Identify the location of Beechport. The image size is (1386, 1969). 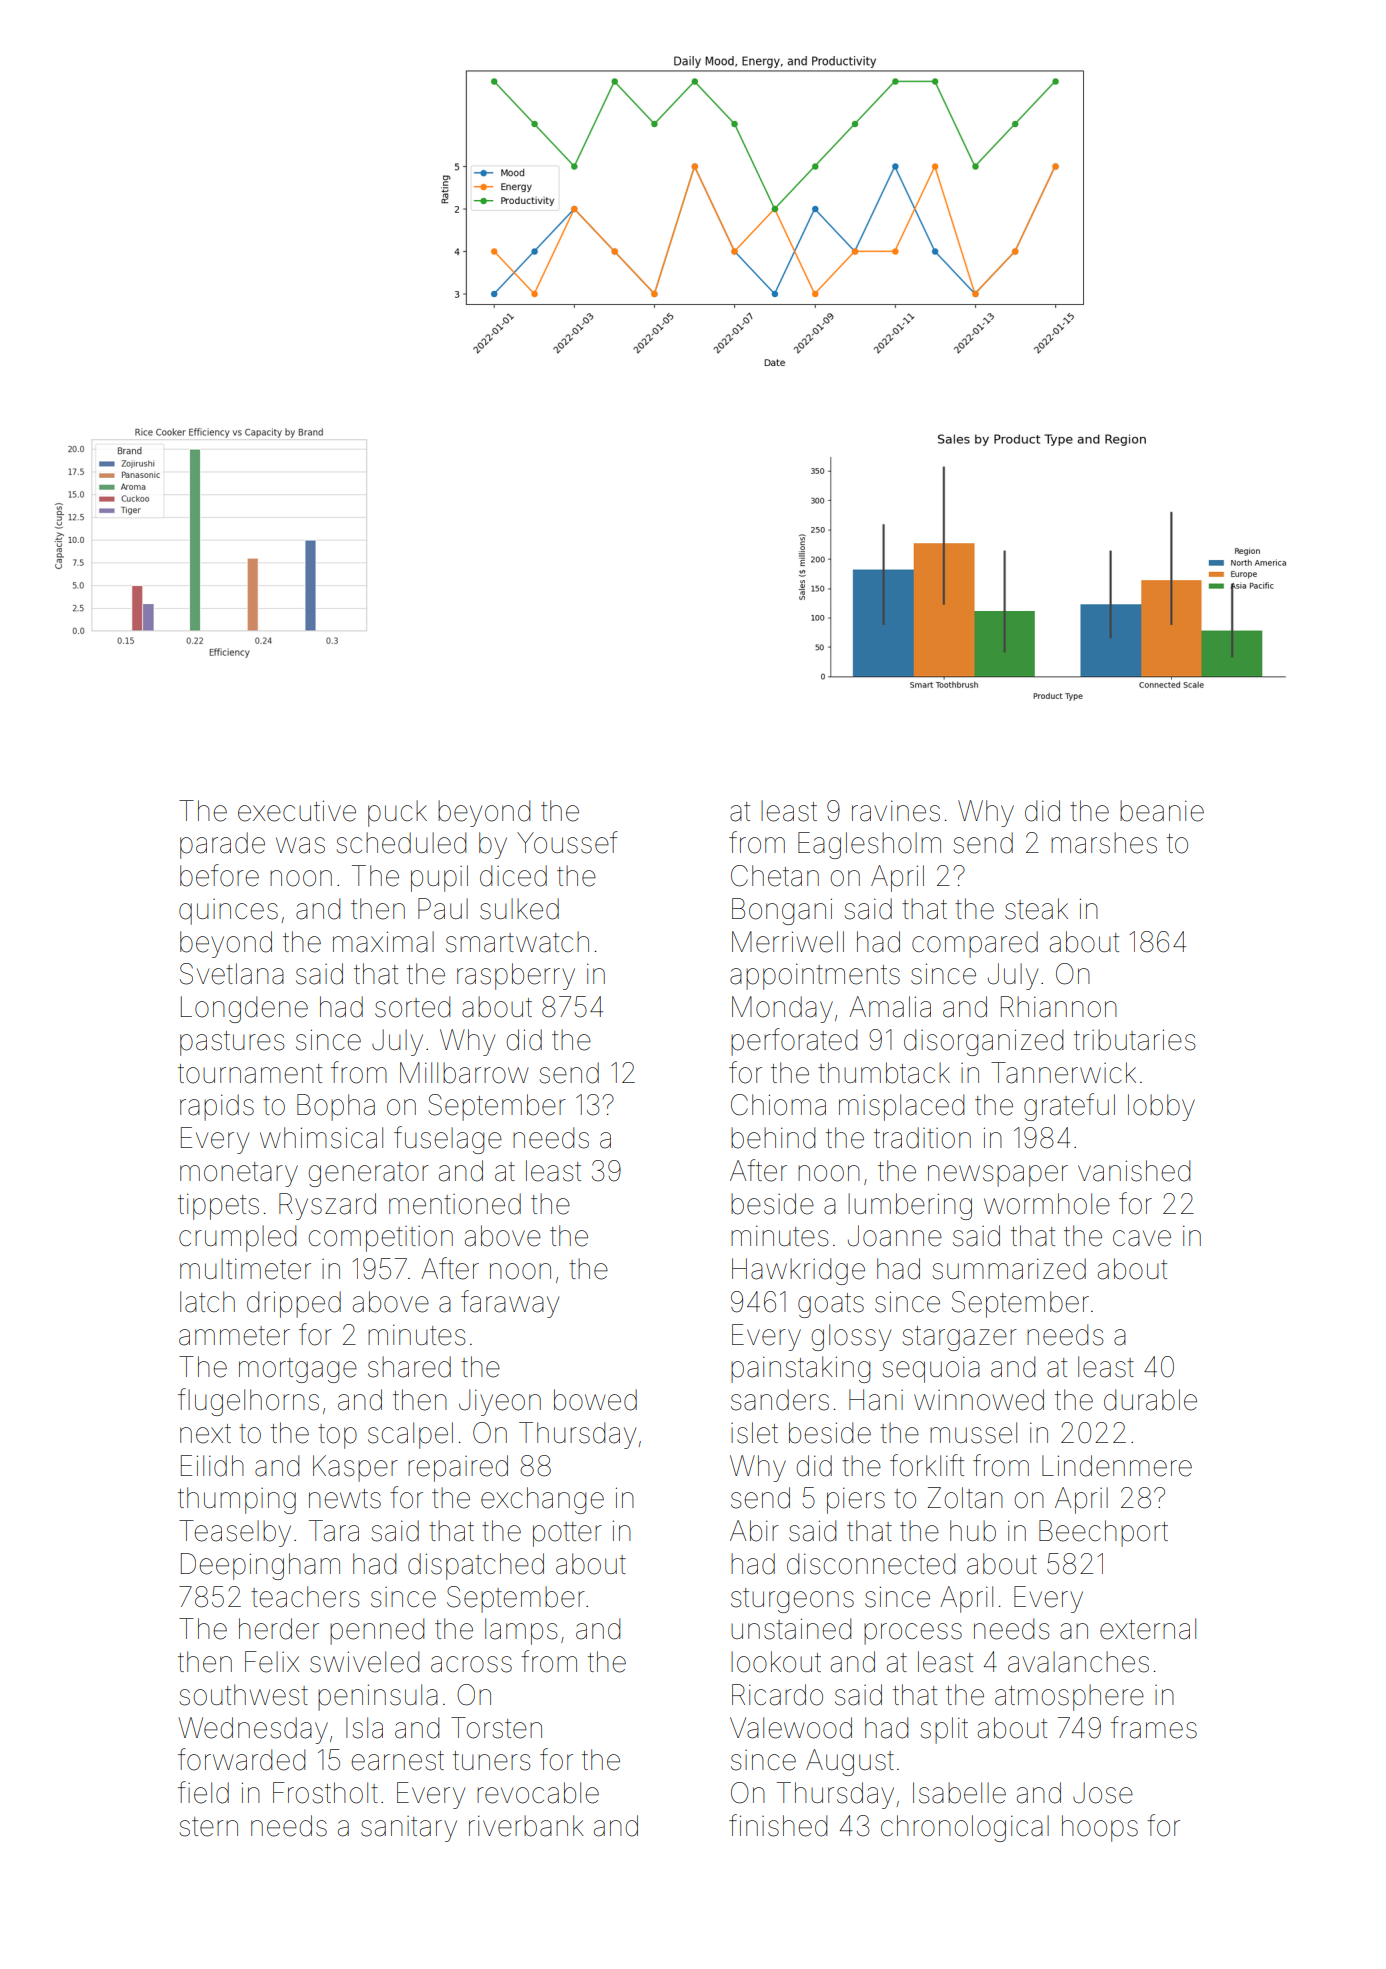
(1103, 1533).
